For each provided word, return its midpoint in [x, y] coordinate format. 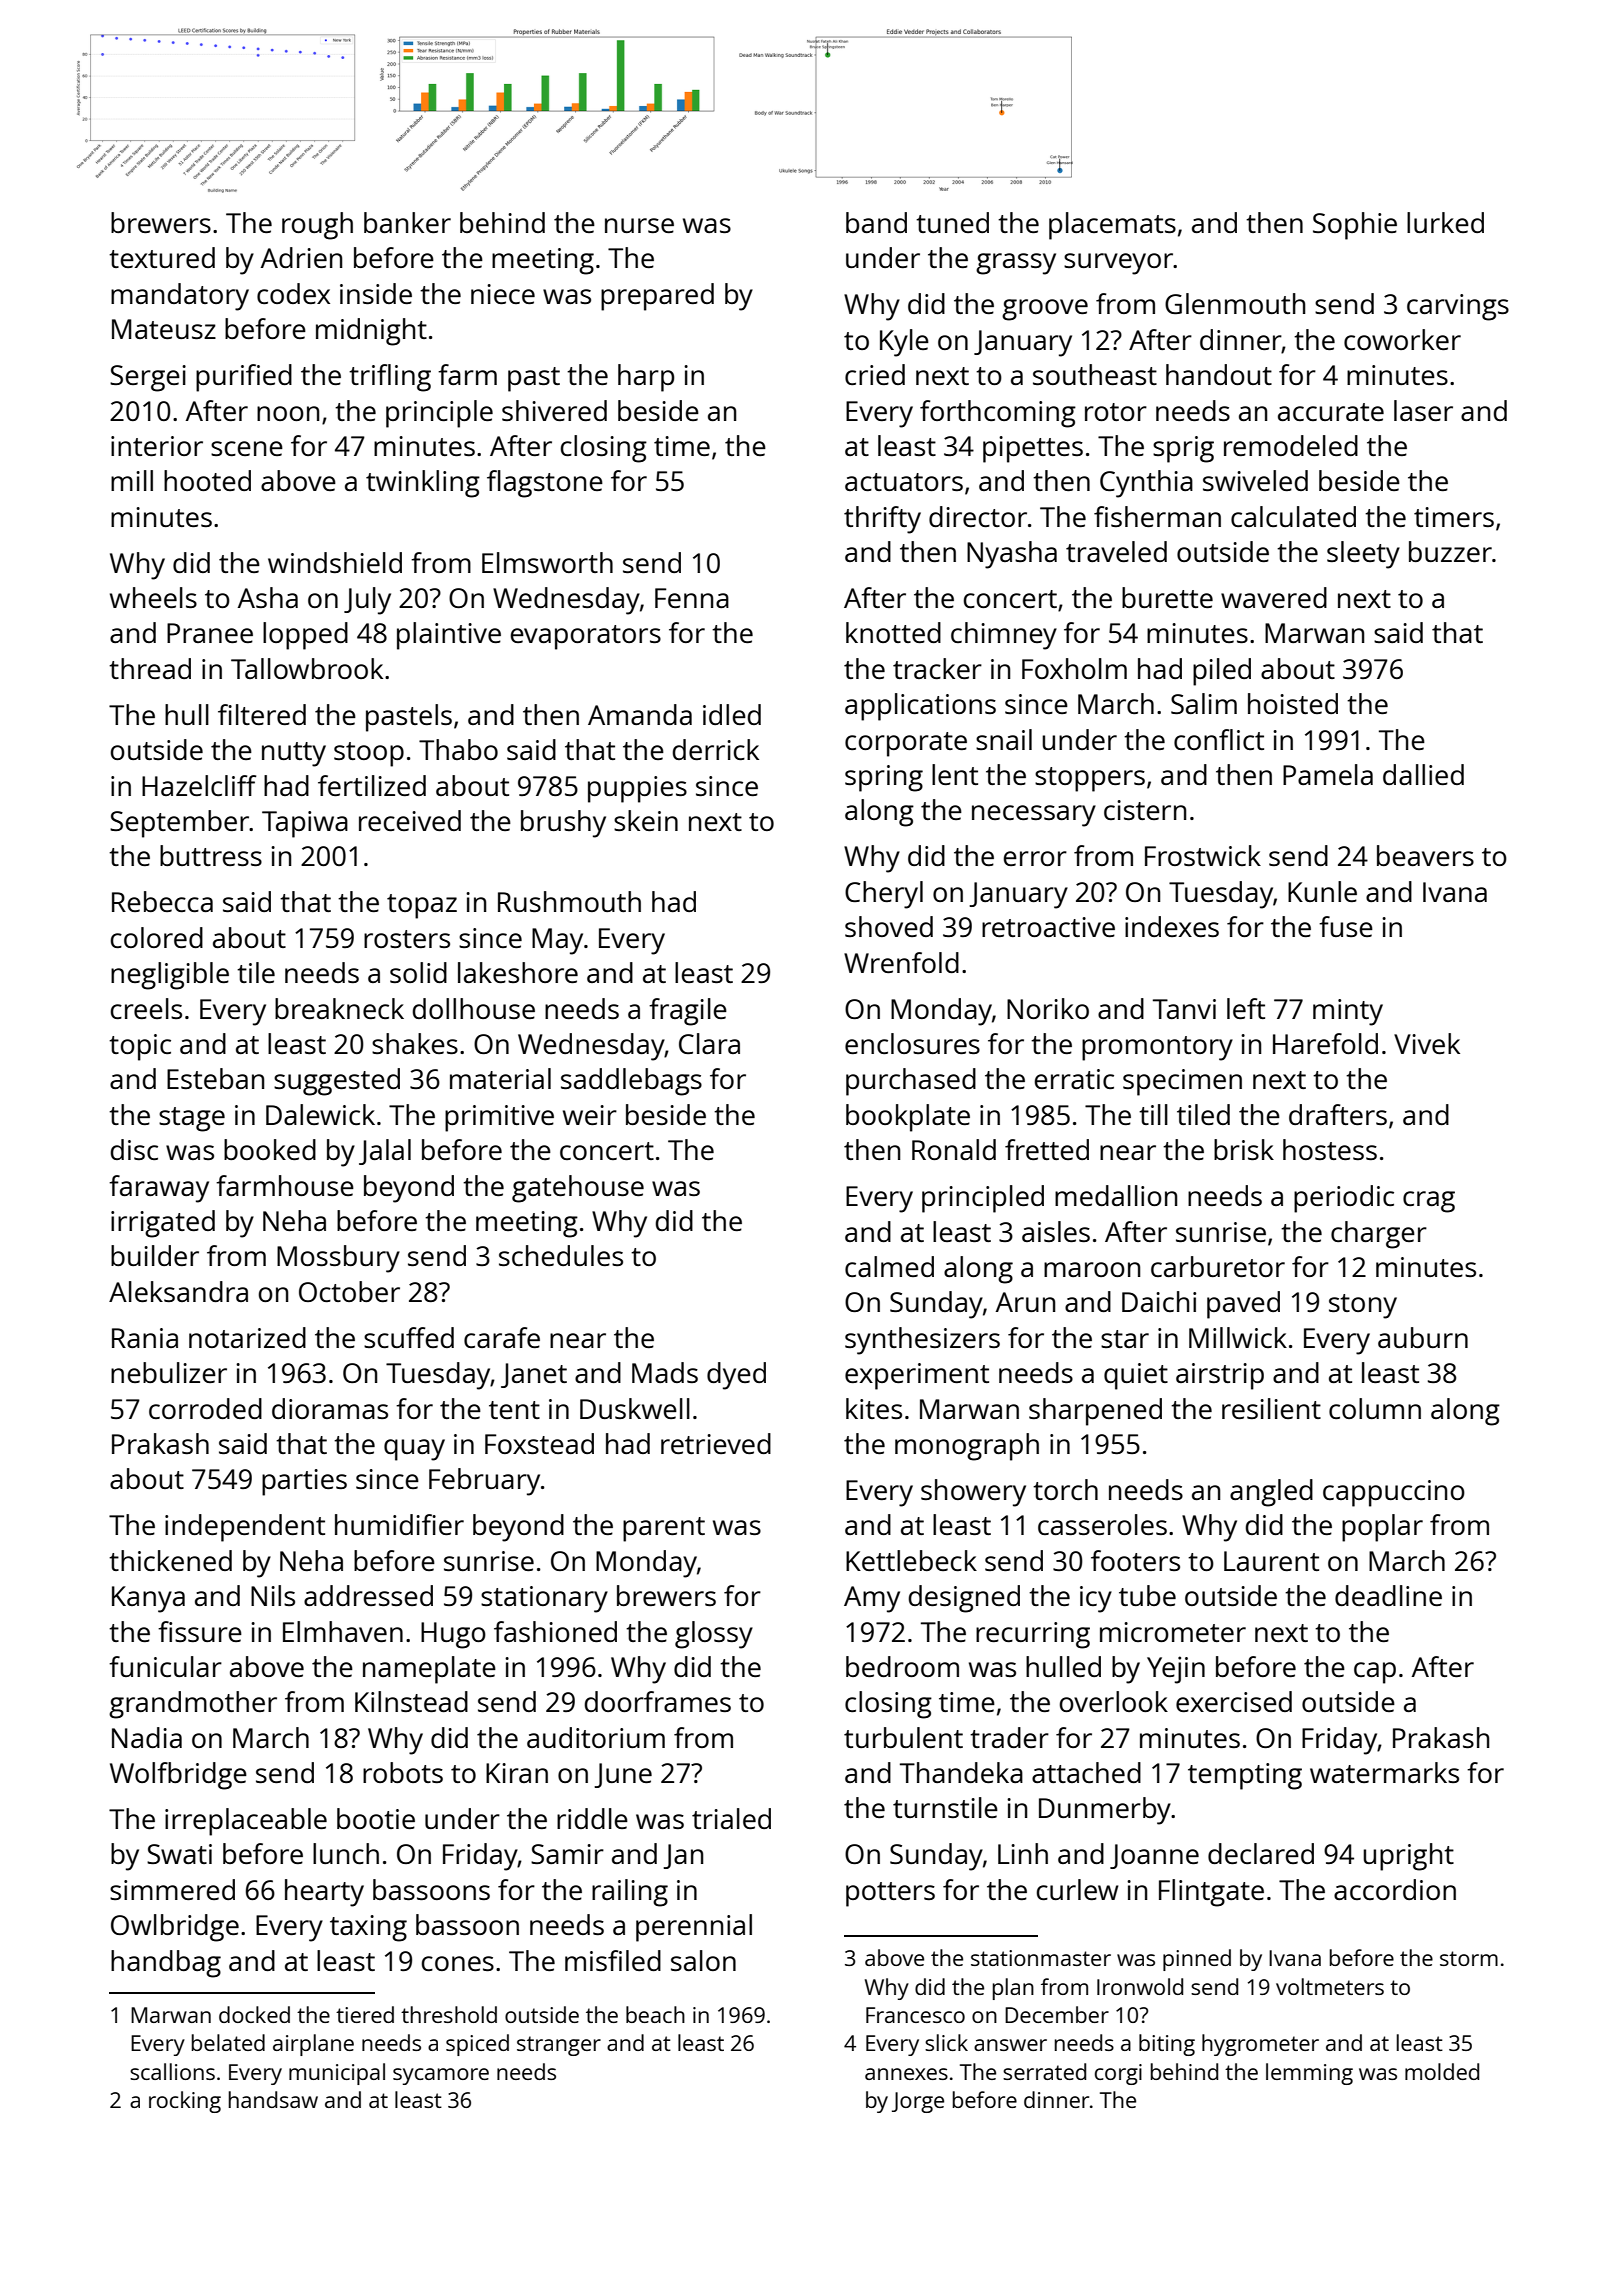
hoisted [1293, 703]
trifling [390, 378]
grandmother [193, 1705]
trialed [731, 1818]
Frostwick [1203, 855]
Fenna [692, 598]
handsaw [273, 2099]
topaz [422, 906]
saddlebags [631, 1082]
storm [1469, 1958]
